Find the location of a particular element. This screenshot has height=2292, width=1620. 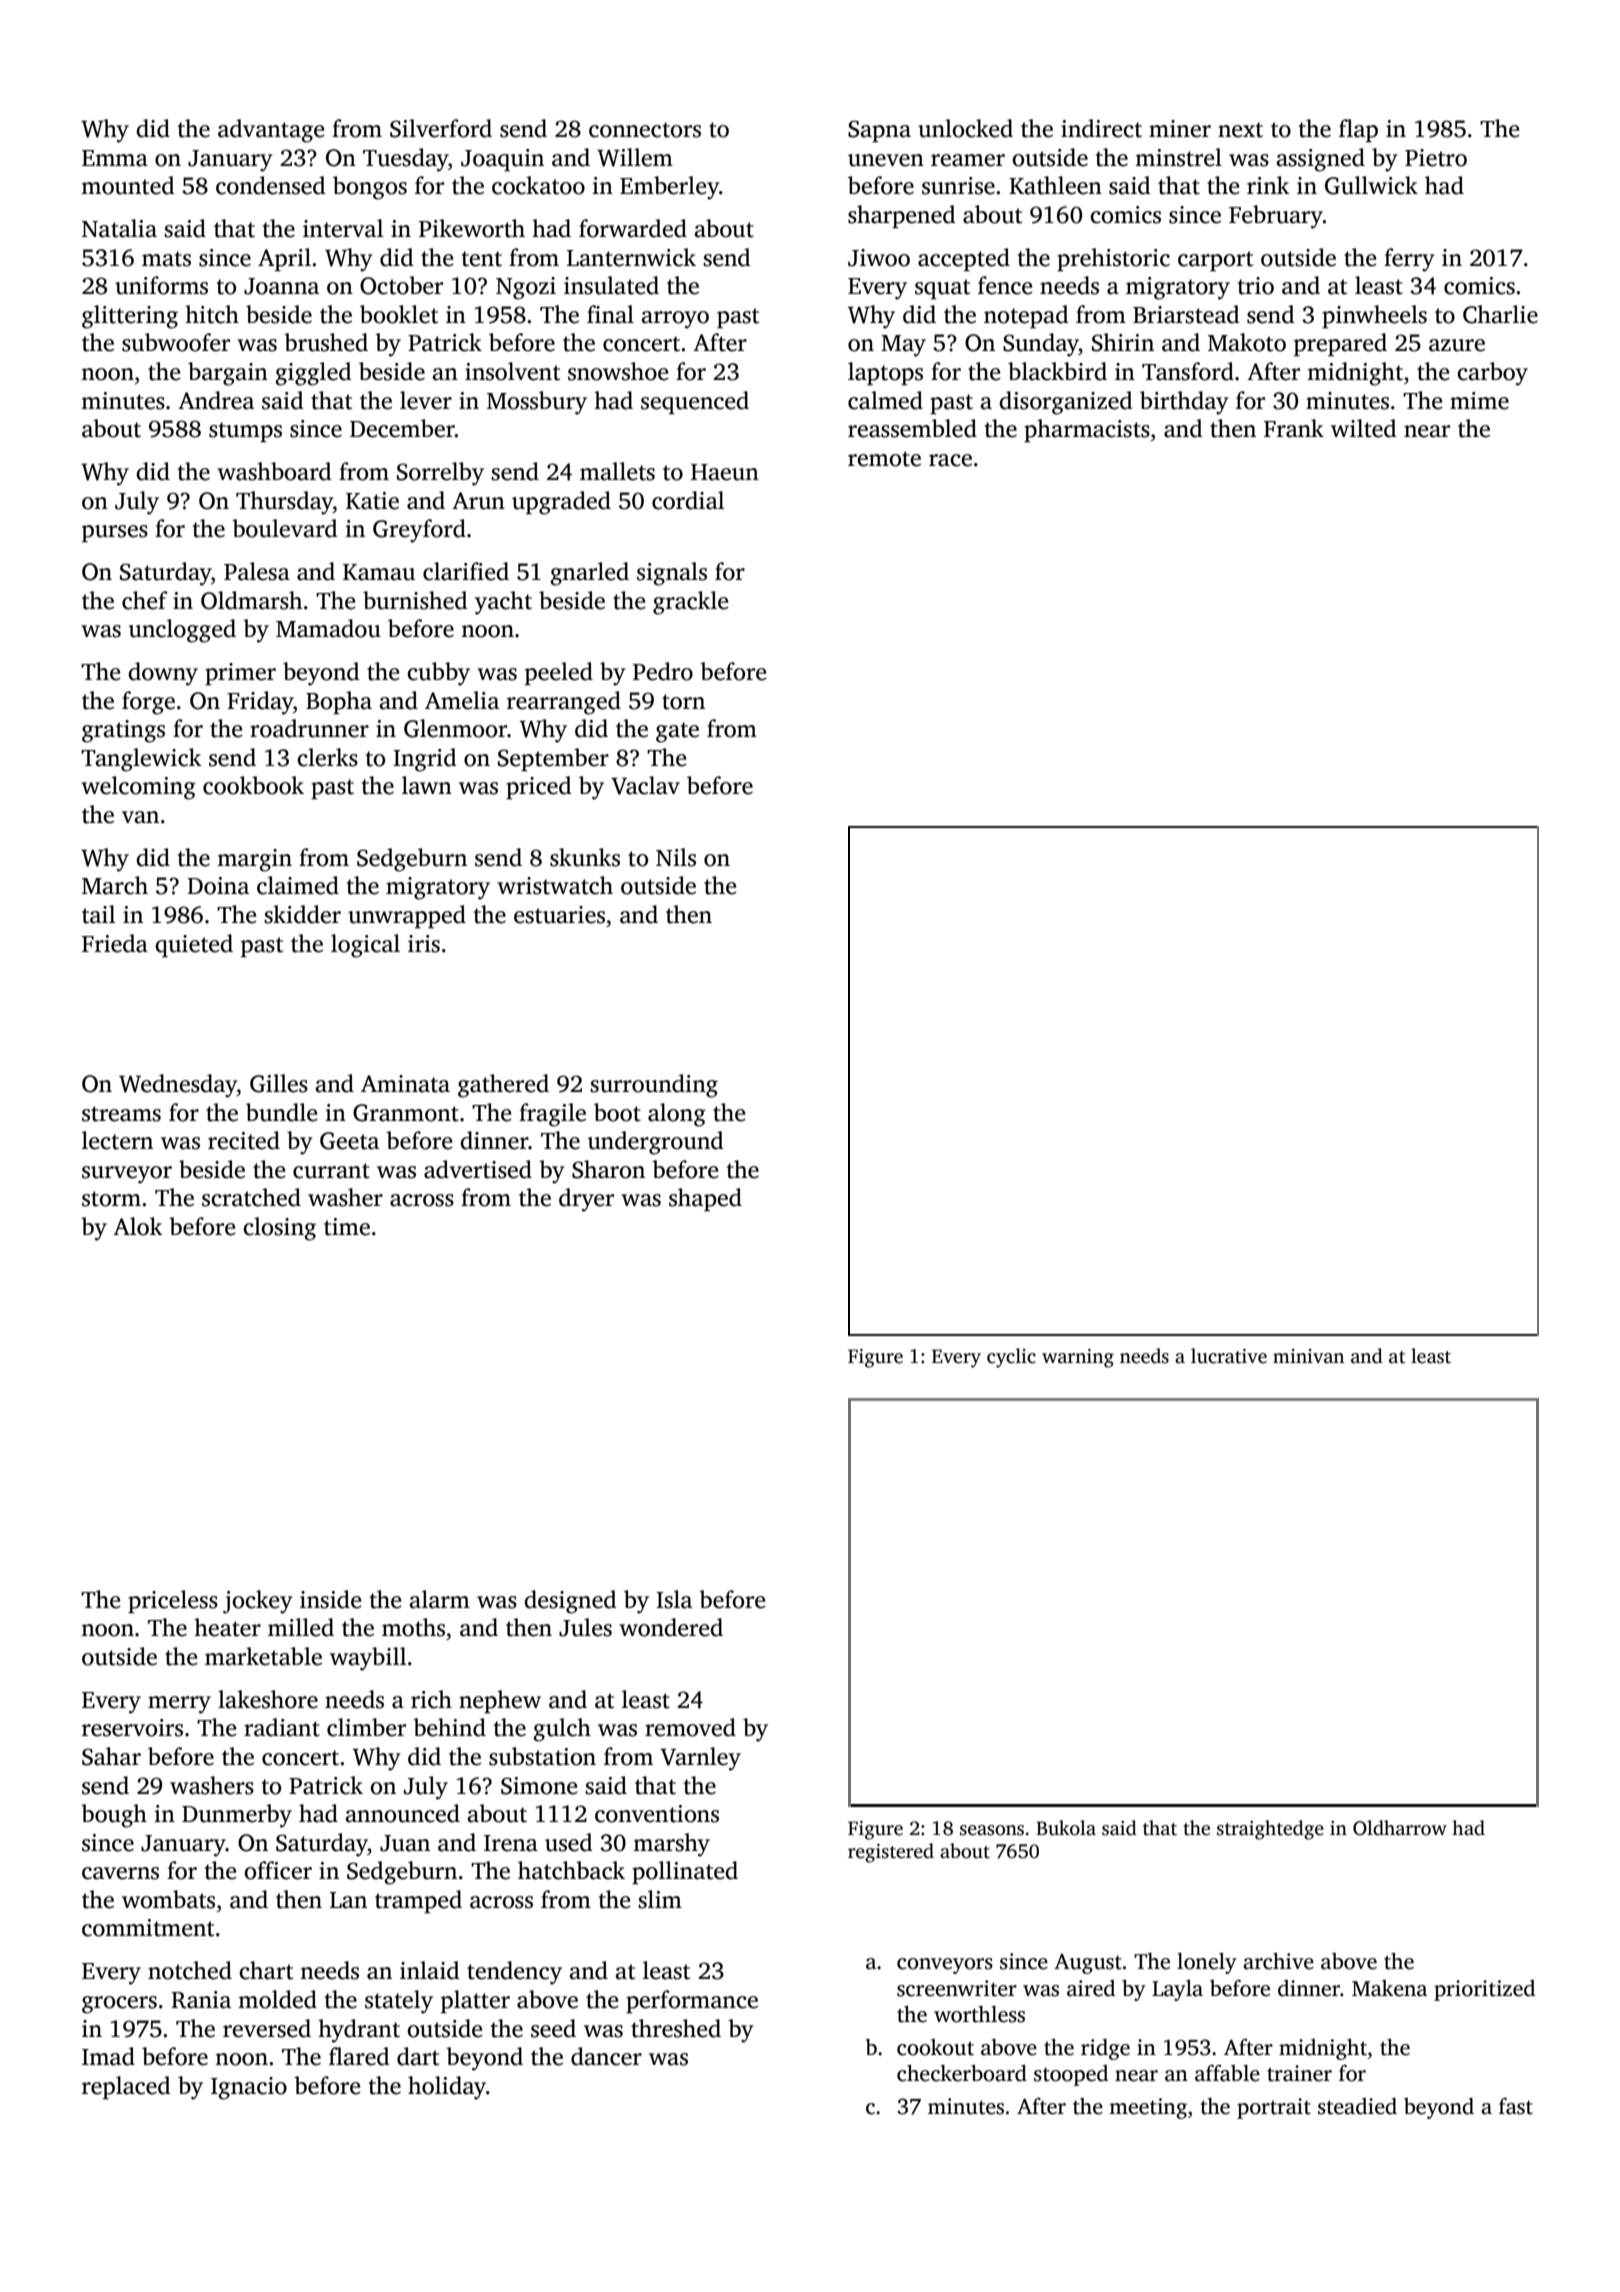

checkerboard is located at coordinates (962, 2073).
